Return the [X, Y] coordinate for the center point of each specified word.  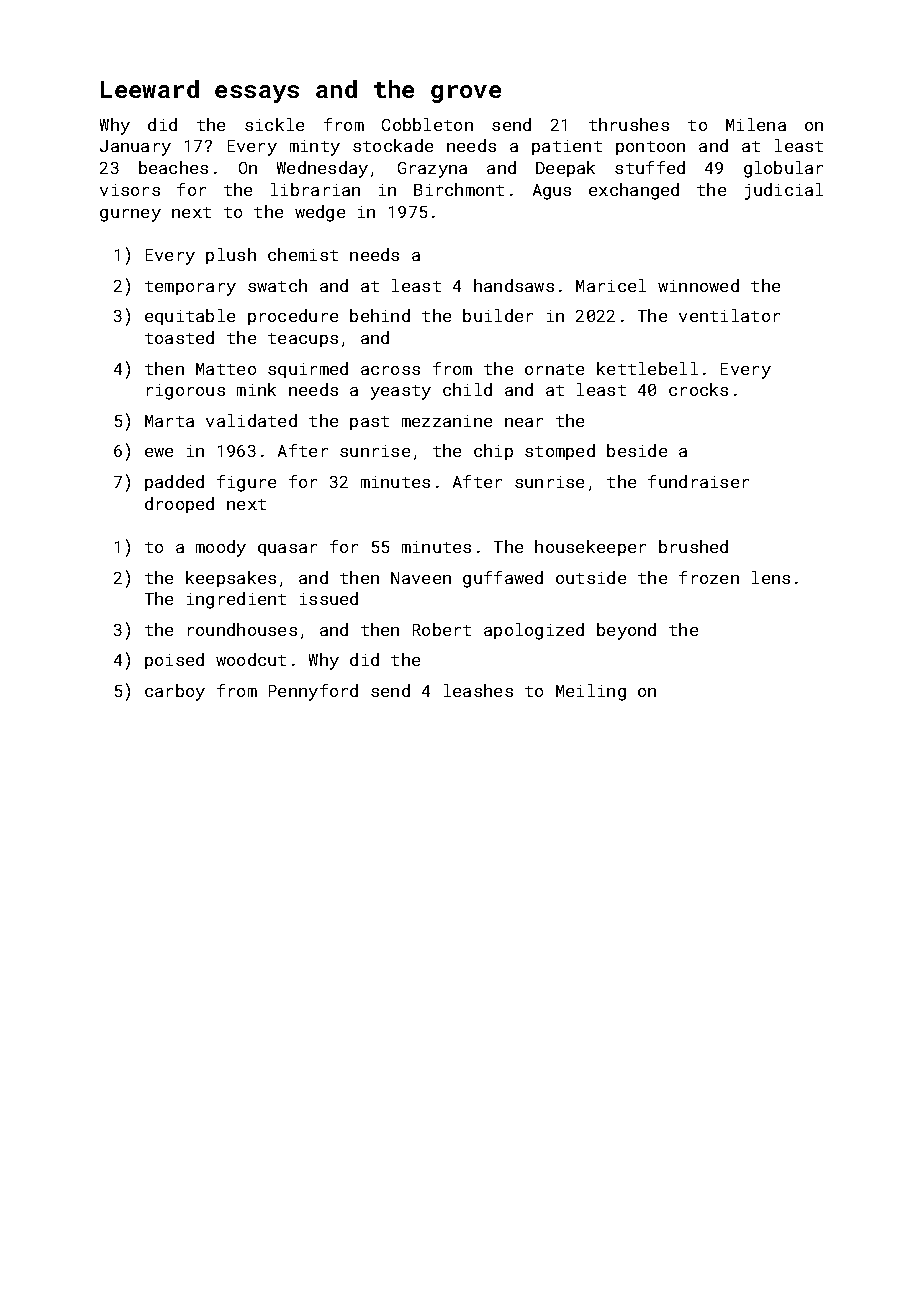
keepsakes [231, 579]
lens [771, 577]
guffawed [503, 579]
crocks [698, 389]
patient [567, 147]
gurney [130, 215]
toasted [179, 337]
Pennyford [313, 692]
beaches [173, 167]
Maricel [611, 285]
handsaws [514, 285]
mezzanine [447, 421]
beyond [626, 631]
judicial [784, 191]
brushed [693, 546]
